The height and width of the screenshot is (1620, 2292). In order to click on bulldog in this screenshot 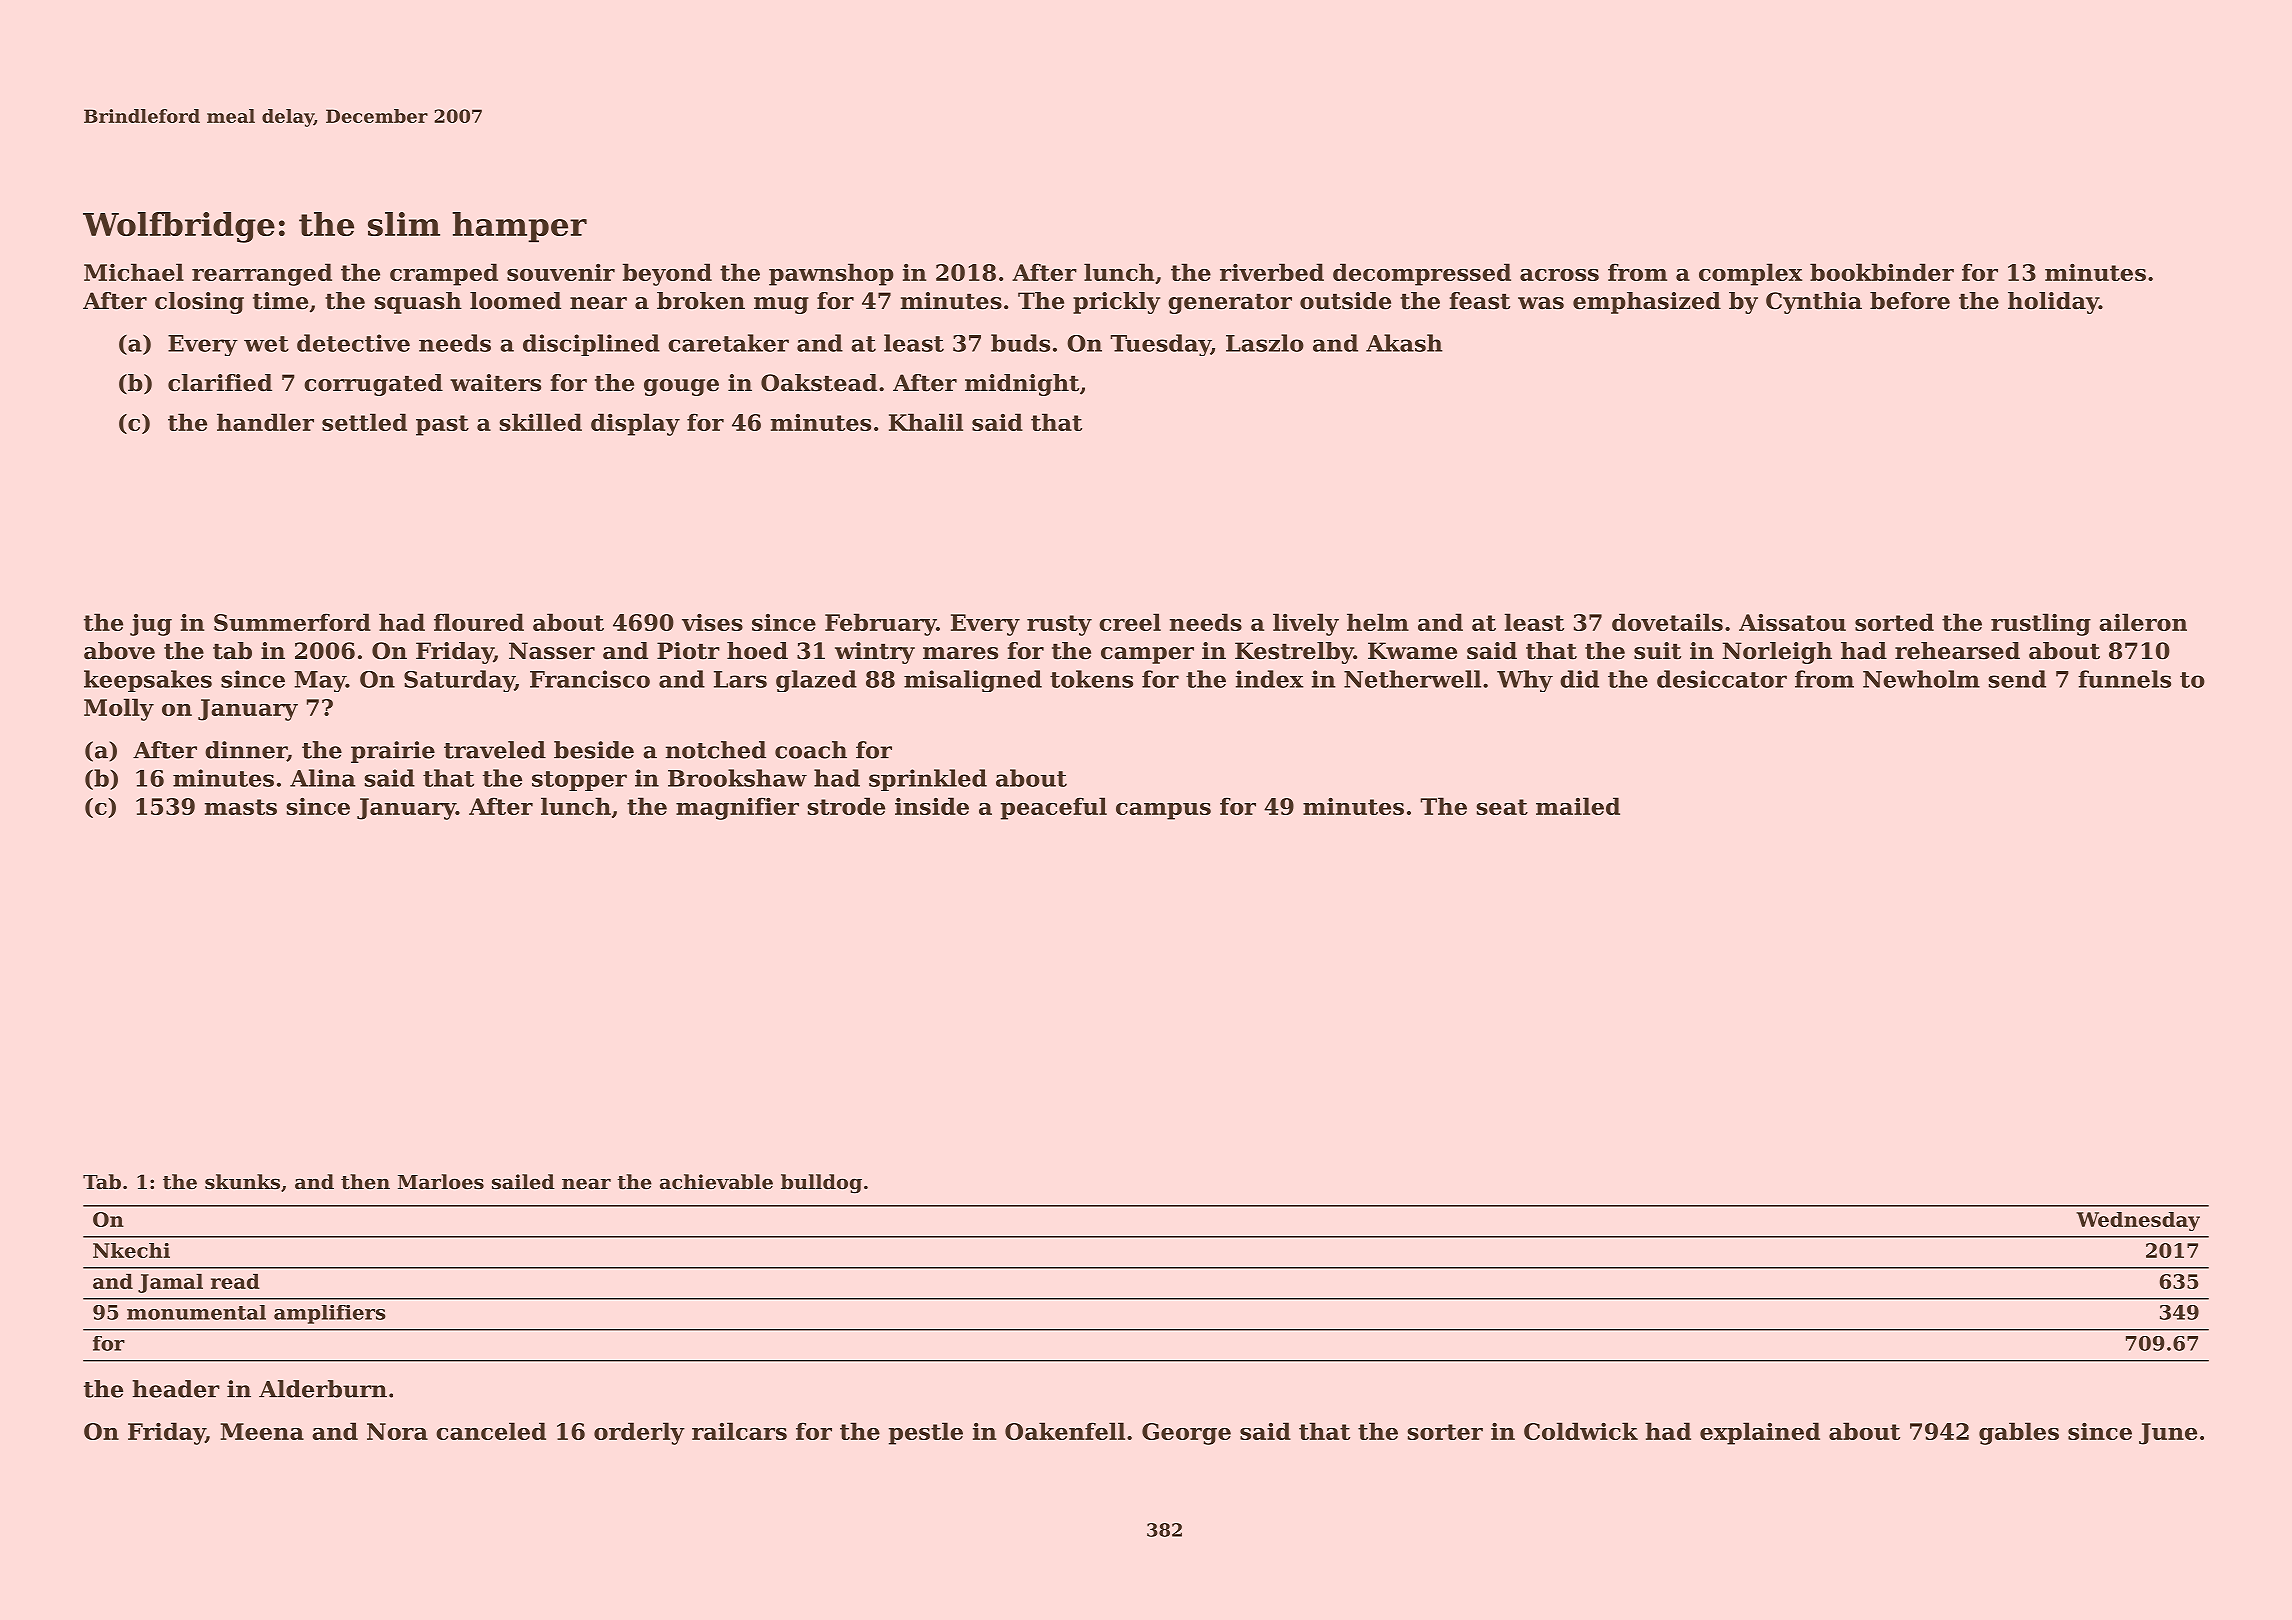, I will do `click(821, 1184)`.
